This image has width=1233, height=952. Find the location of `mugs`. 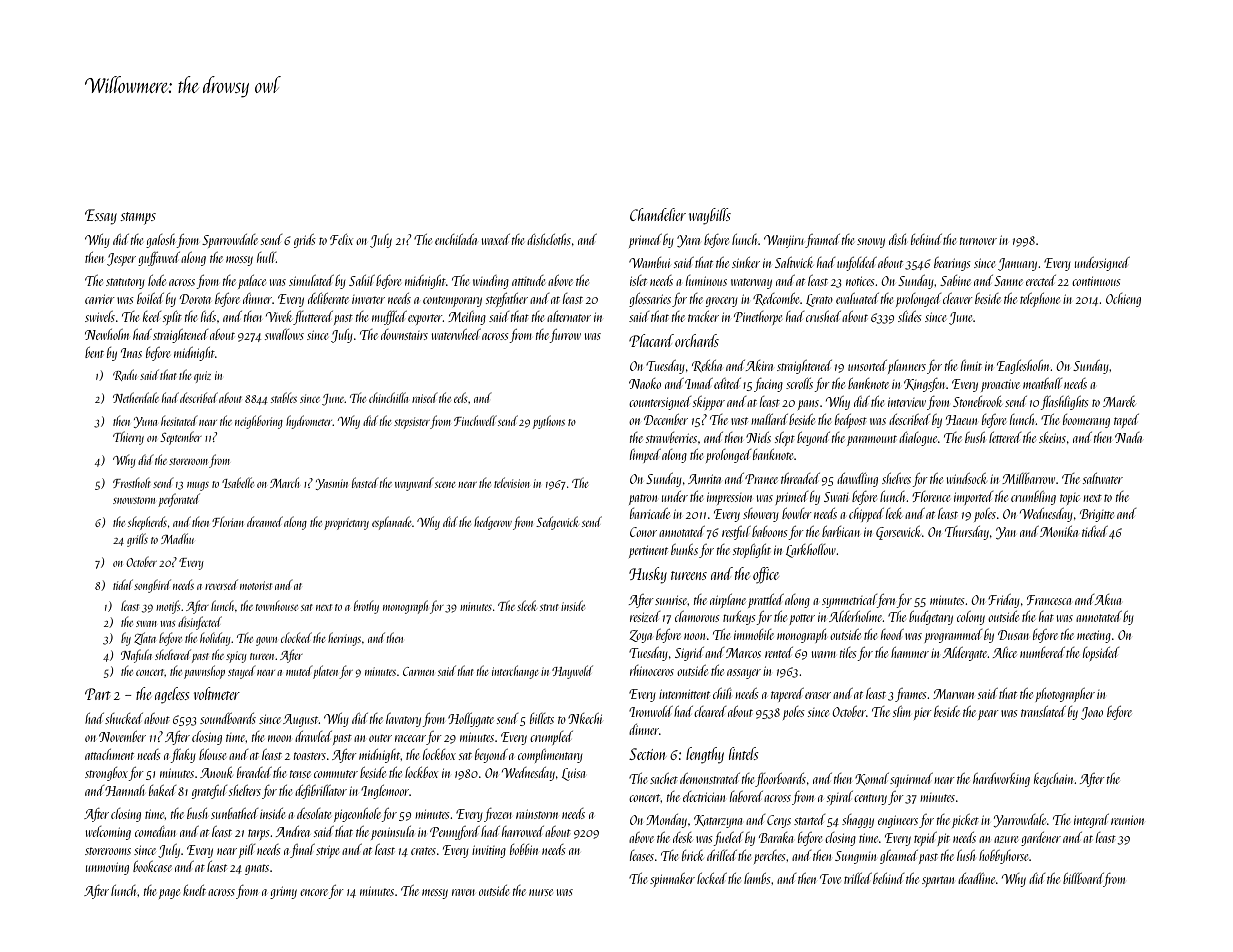

mugs is located at coordinates (198, 486).
